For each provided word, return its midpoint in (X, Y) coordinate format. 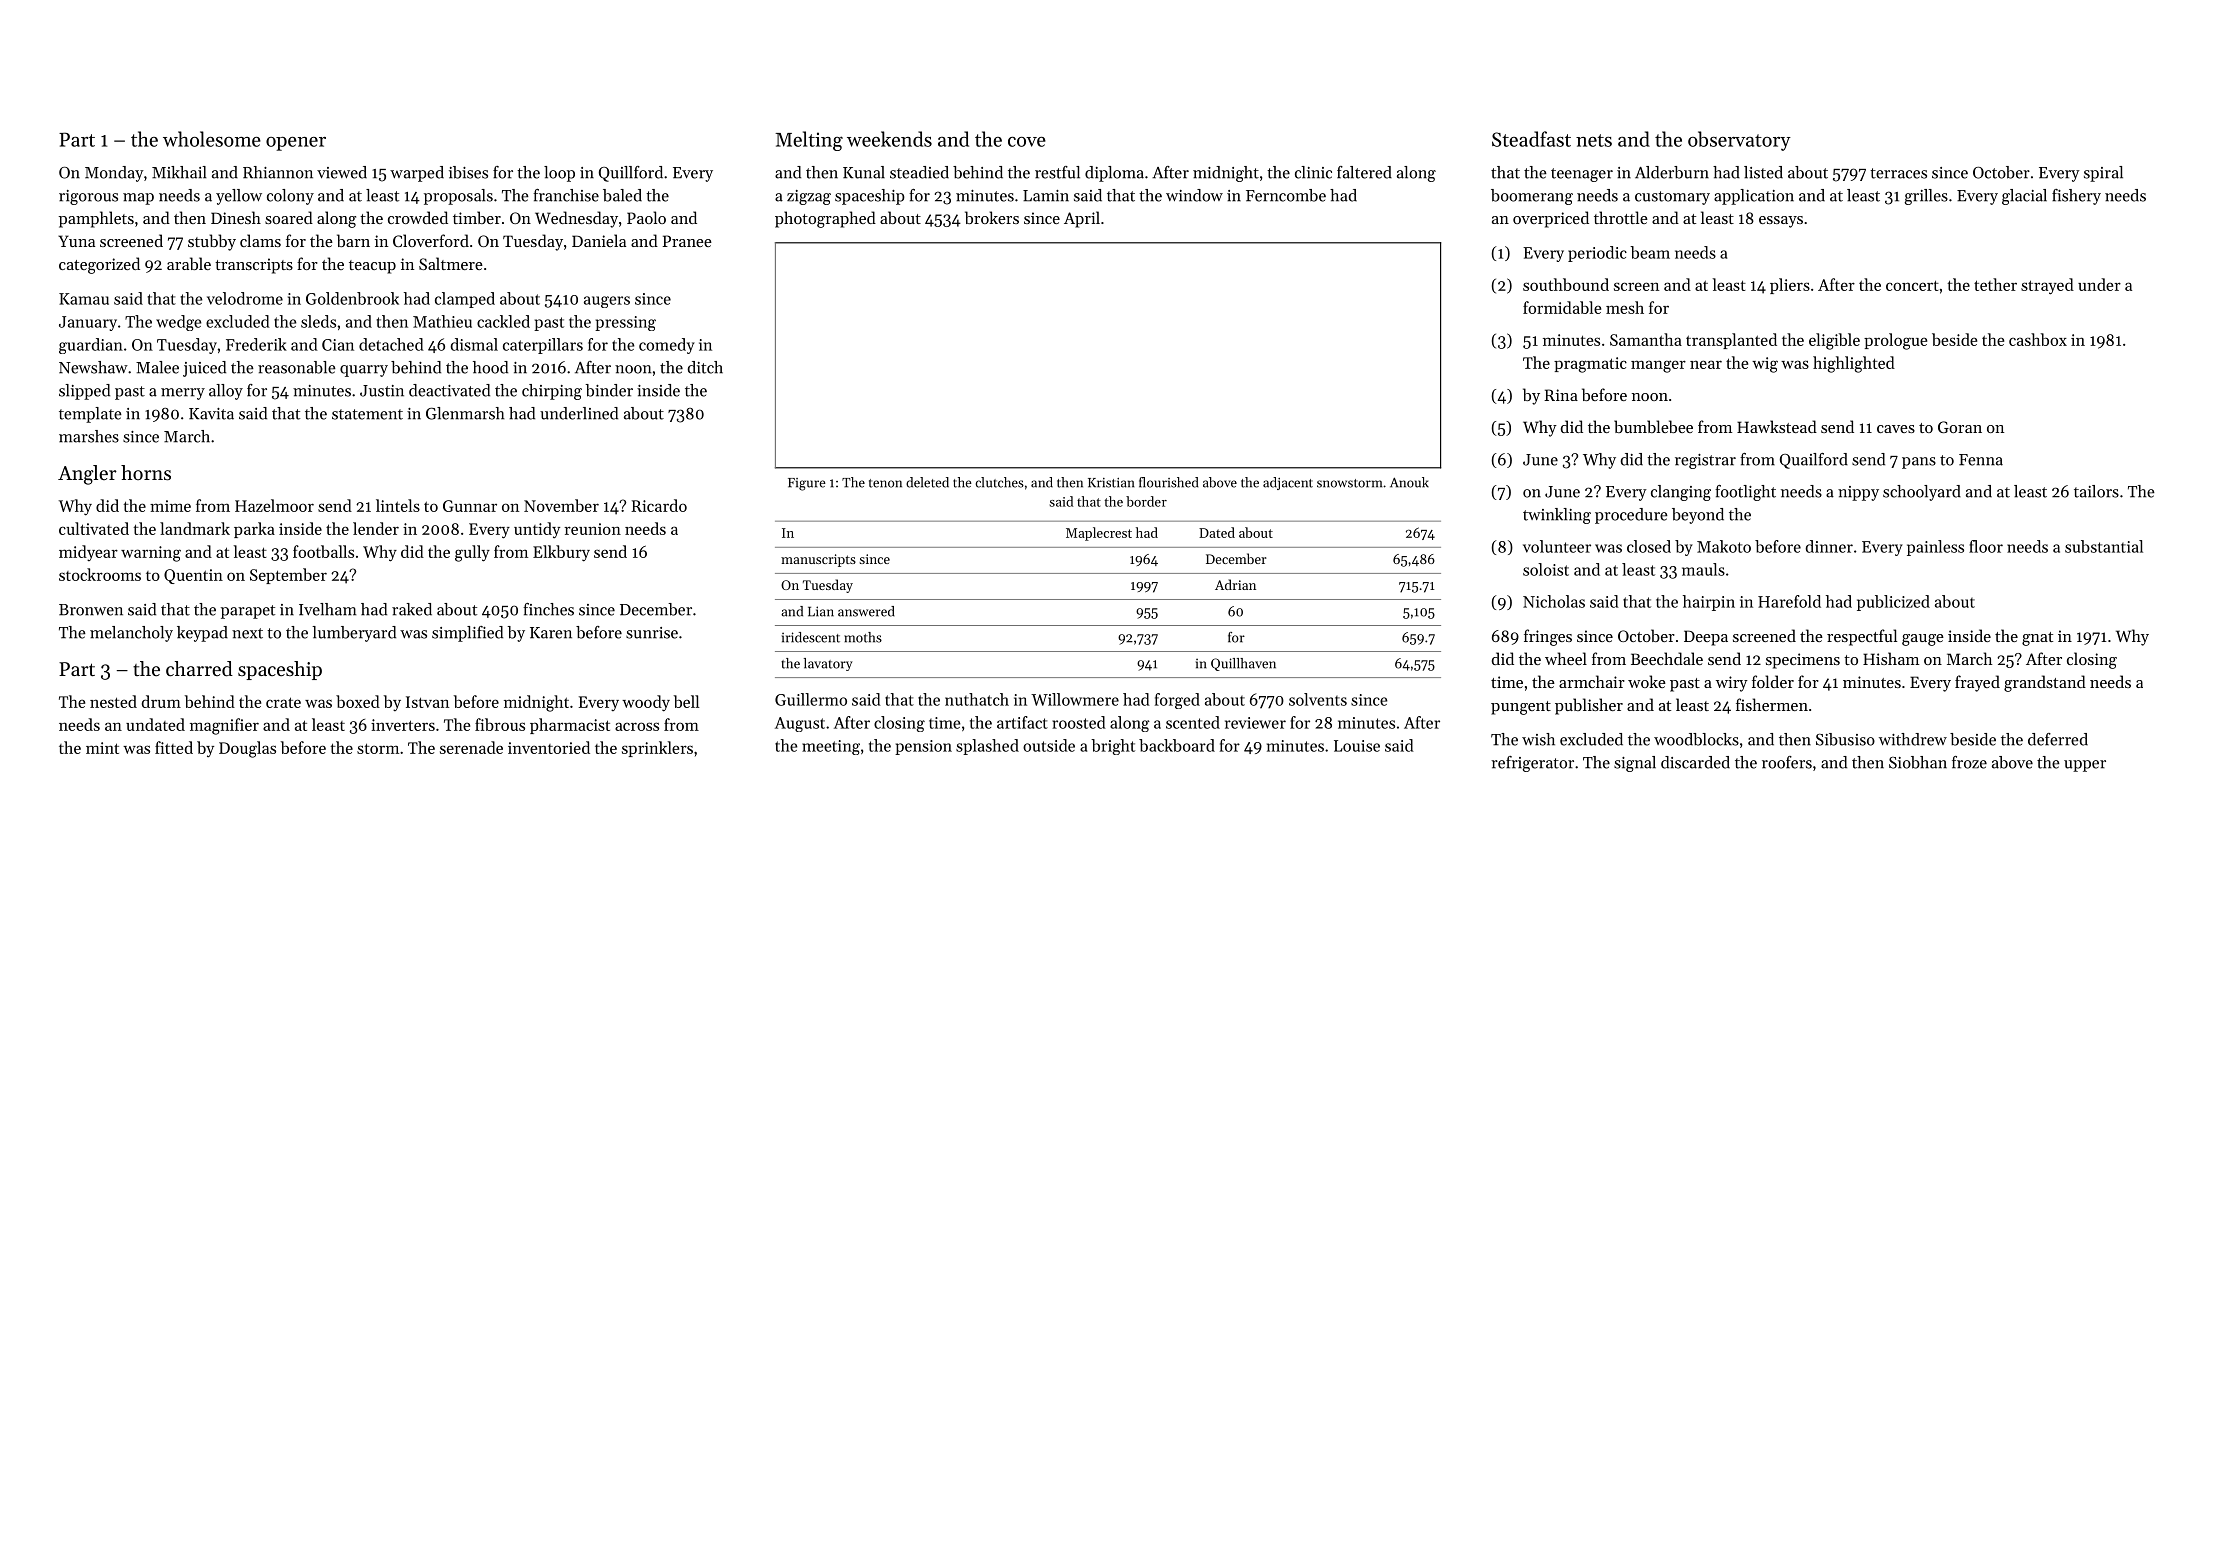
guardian (91, 346)
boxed (358, 701)
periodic (1597, 254)
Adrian (1235, 584)
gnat (2037, 639)
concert (1912, 285)
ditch (705, 367)
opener (296, 144)
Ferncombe (1286, 195)
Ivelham (327, 609)
